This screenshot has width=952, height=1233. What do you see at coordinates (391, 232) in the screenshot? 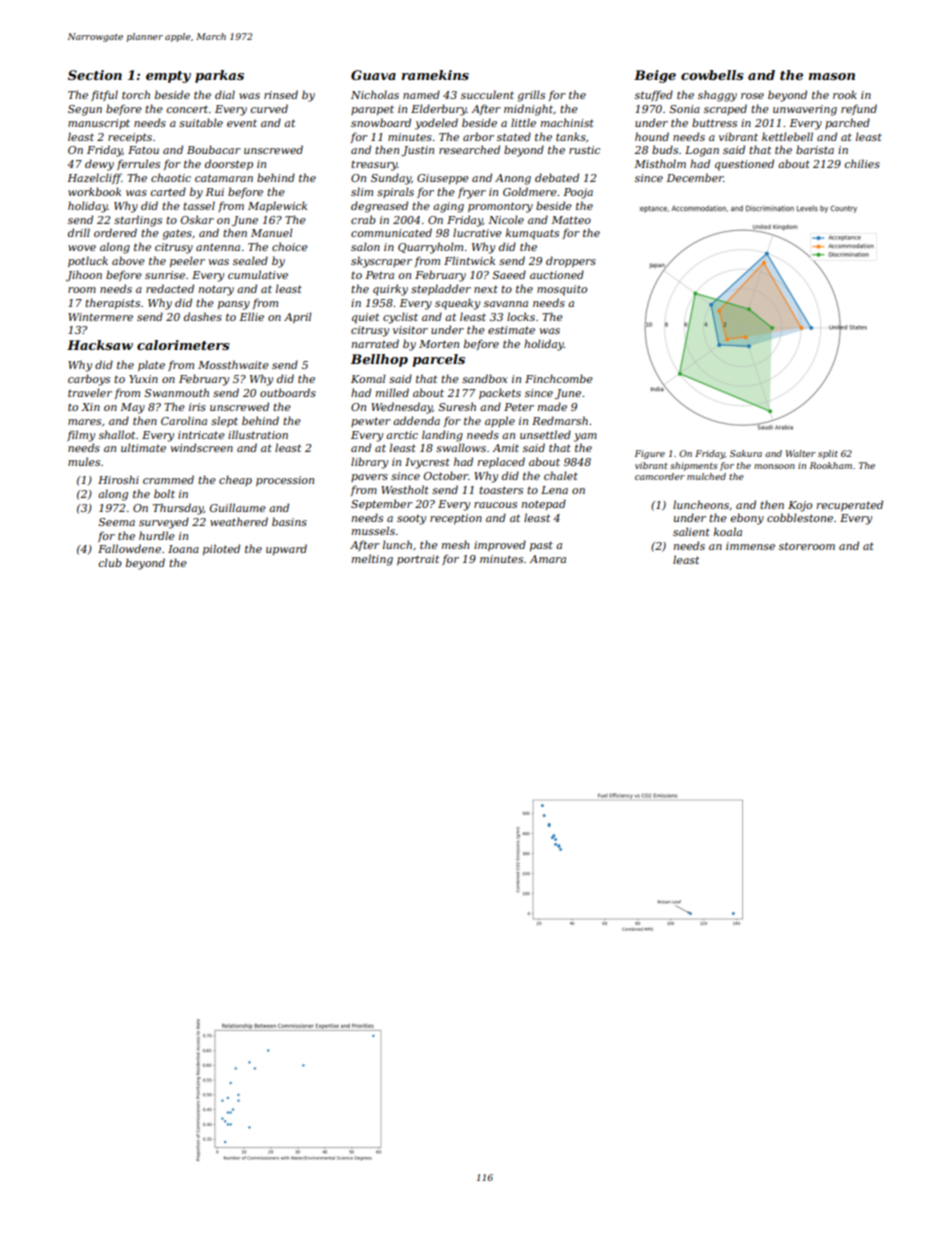
I see `communicated` at bounding box center [391, 232].
